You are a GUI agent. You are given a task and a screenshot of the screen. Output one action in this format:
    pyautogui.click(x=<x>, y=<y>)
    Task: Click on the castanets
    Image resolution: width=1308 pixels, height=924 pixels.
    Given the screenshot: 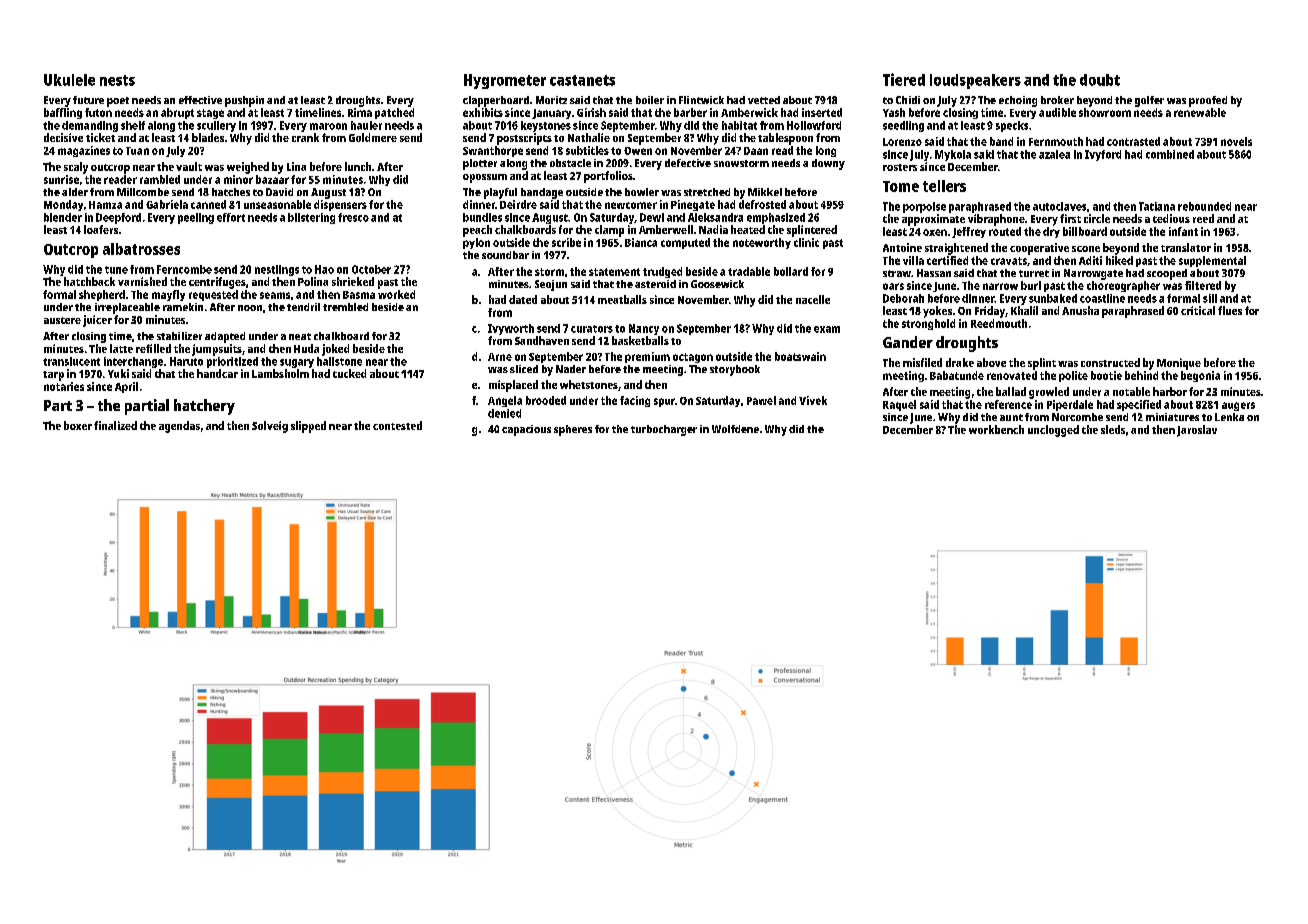 What is the action you would take?
    pyautogui.click(x=582, y=80)
